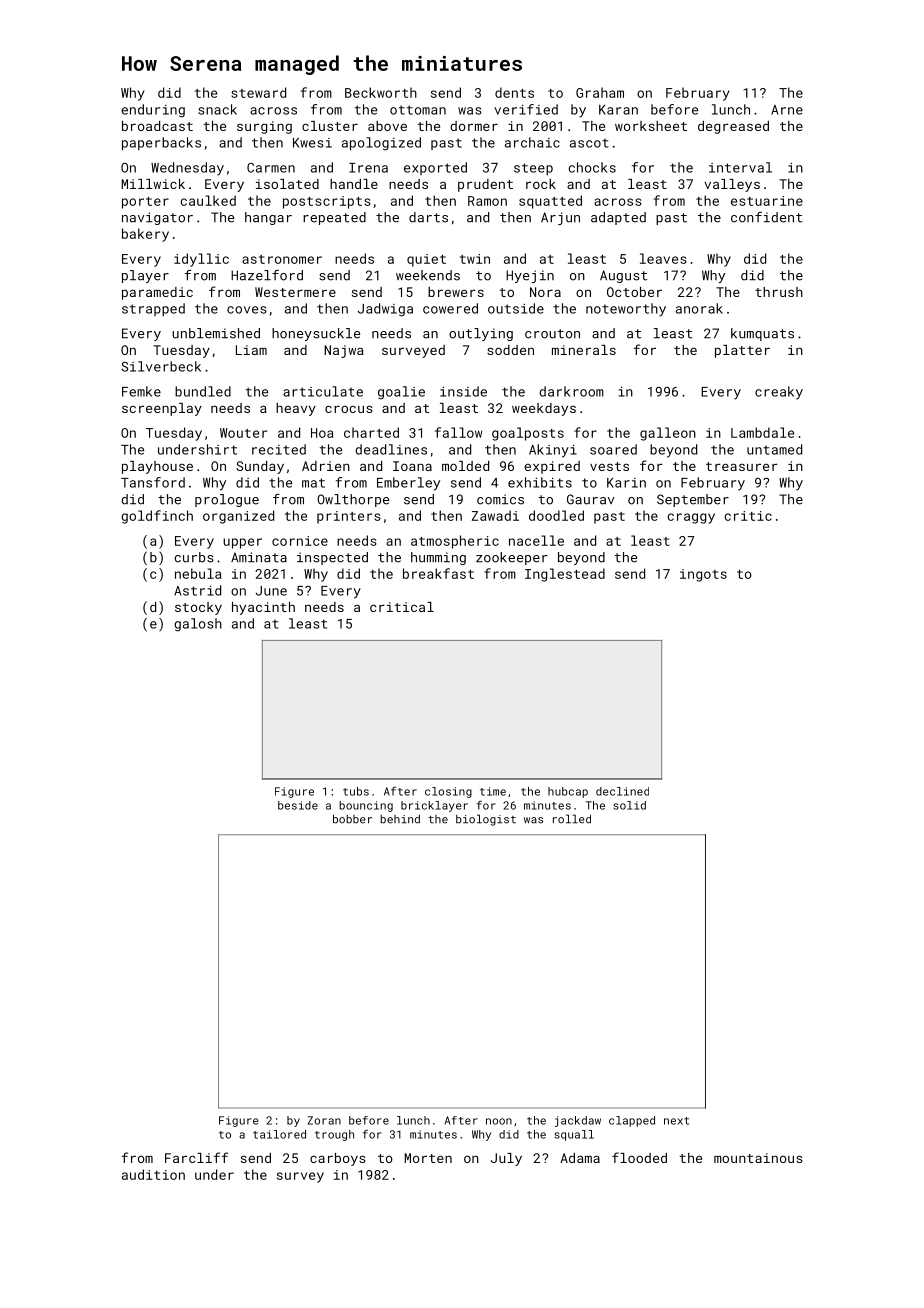 The width and height of the image is (924, 1308). What do you see at coordinates (217, 109) in the image?
I see `snack` at bounding box center [217, 109].
